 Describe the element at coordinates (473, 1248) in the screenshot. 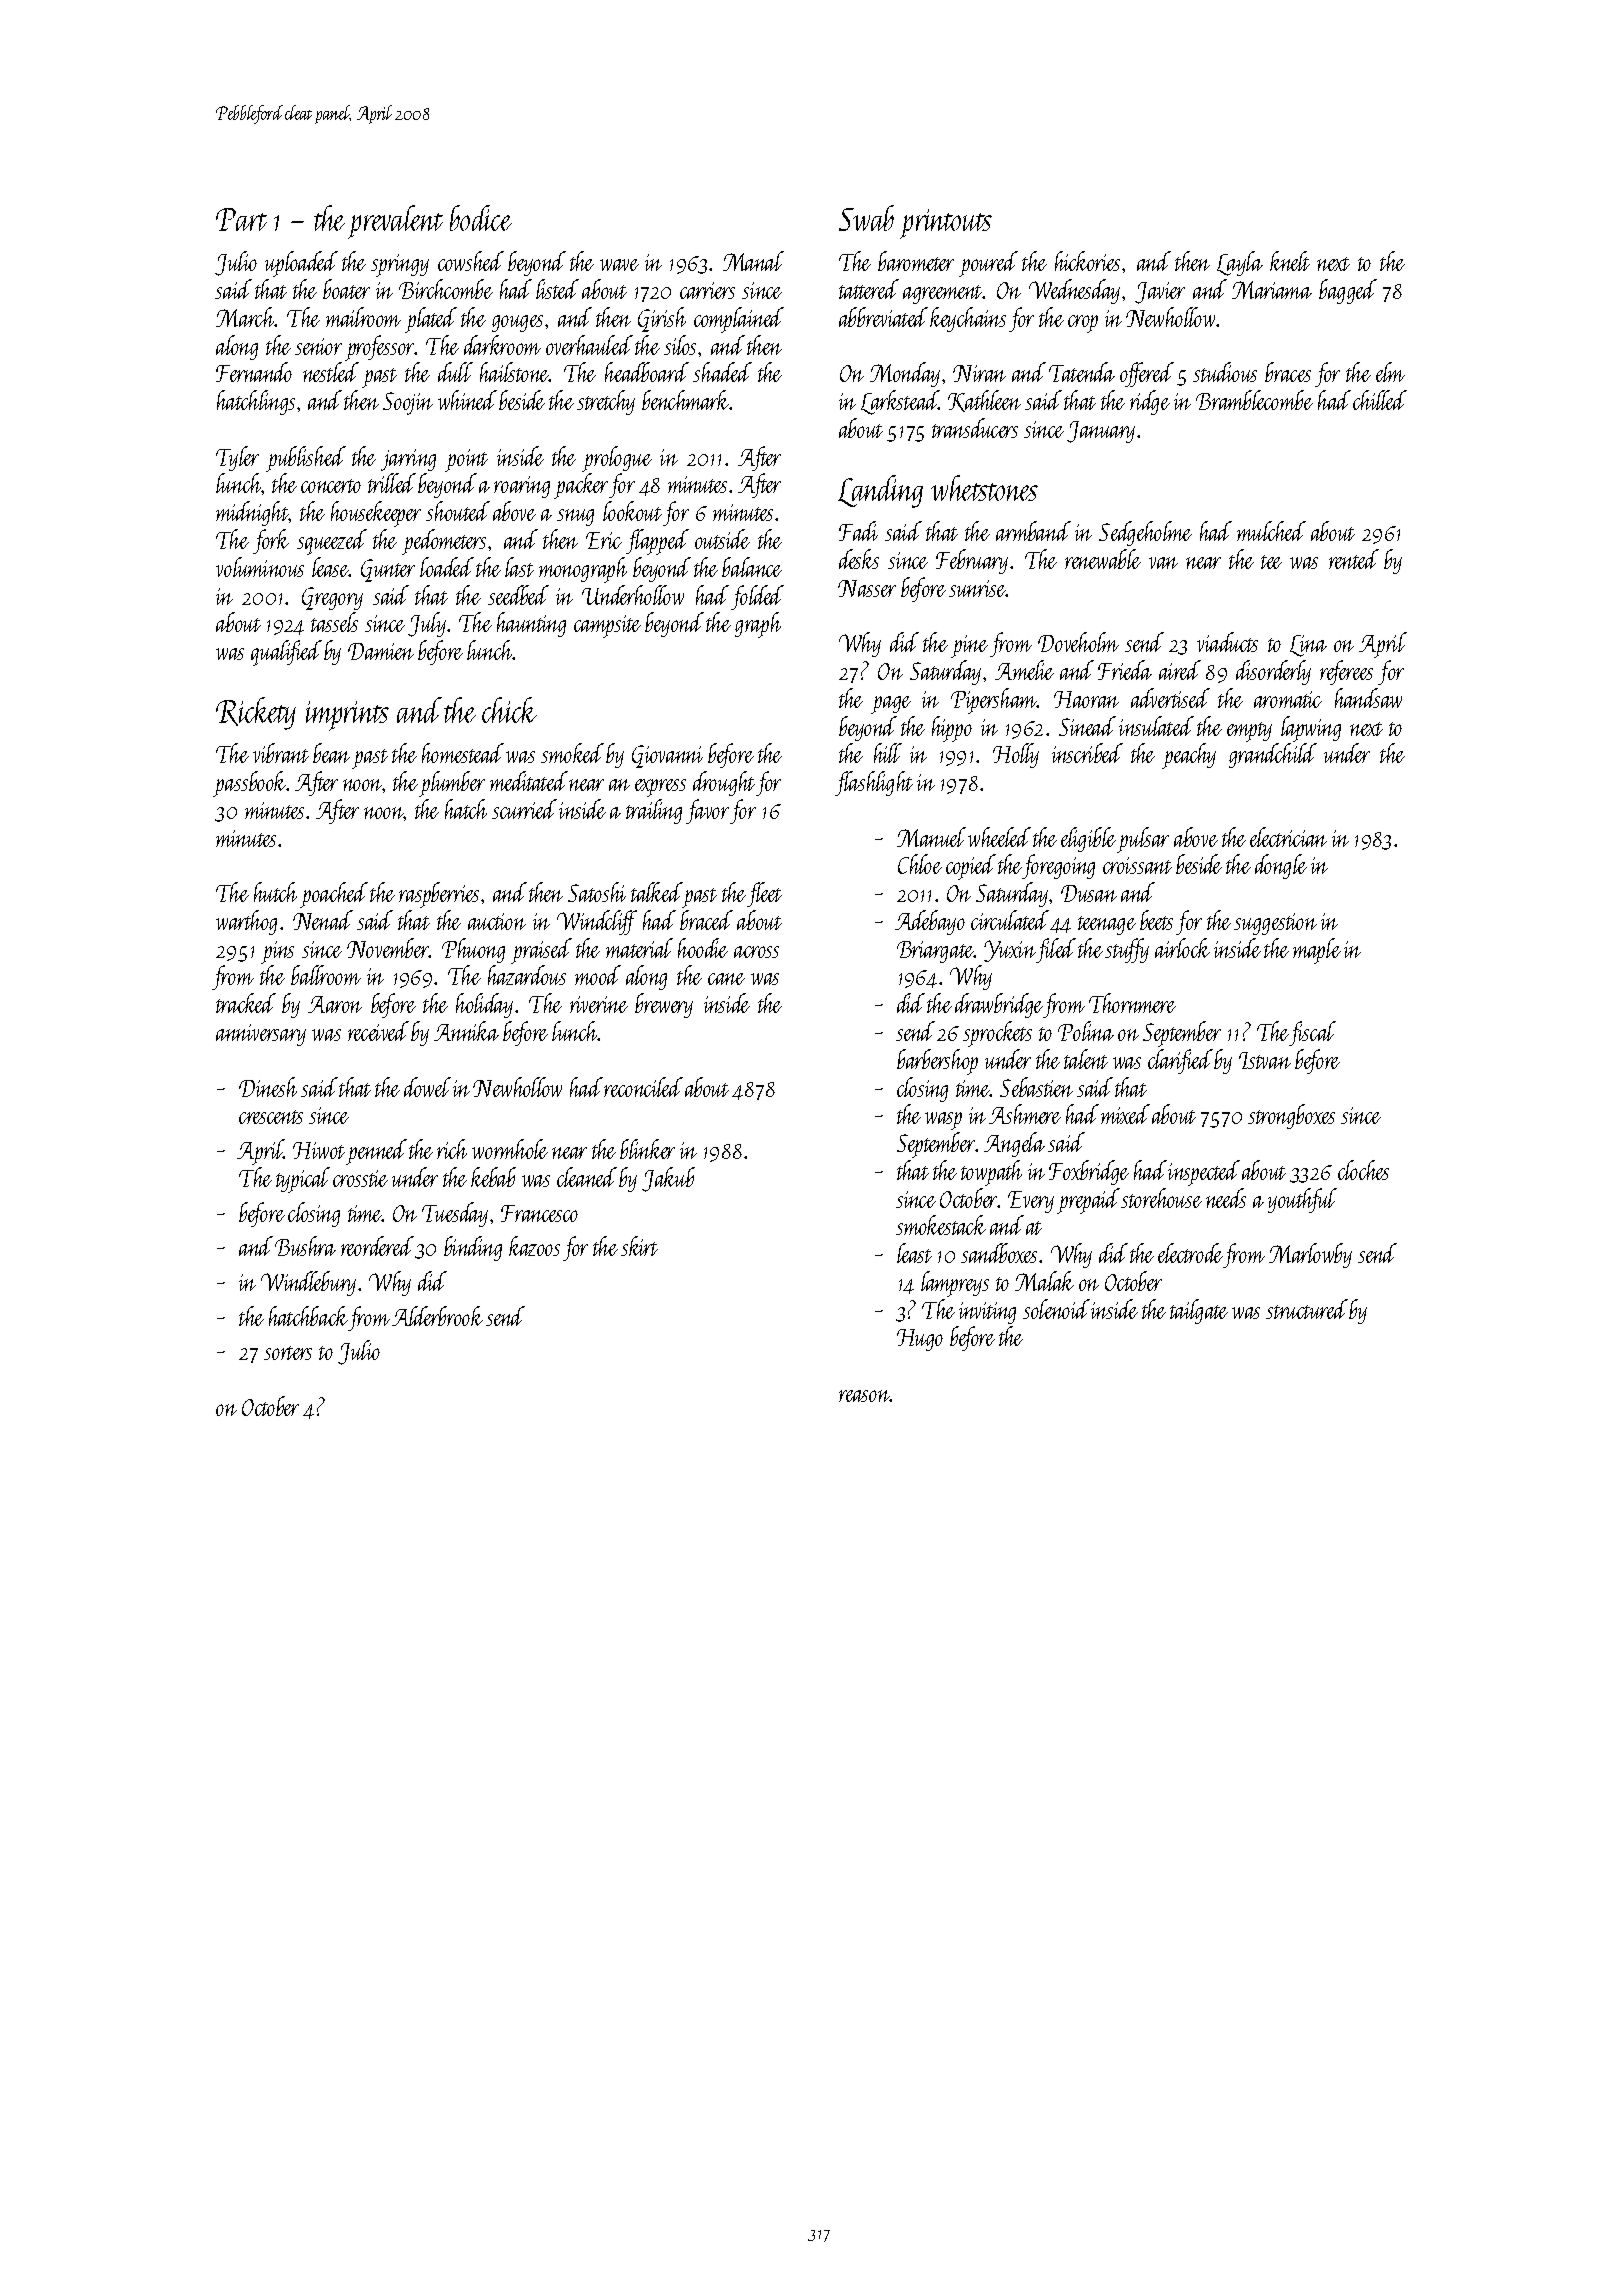

I see `binding` at that location.
